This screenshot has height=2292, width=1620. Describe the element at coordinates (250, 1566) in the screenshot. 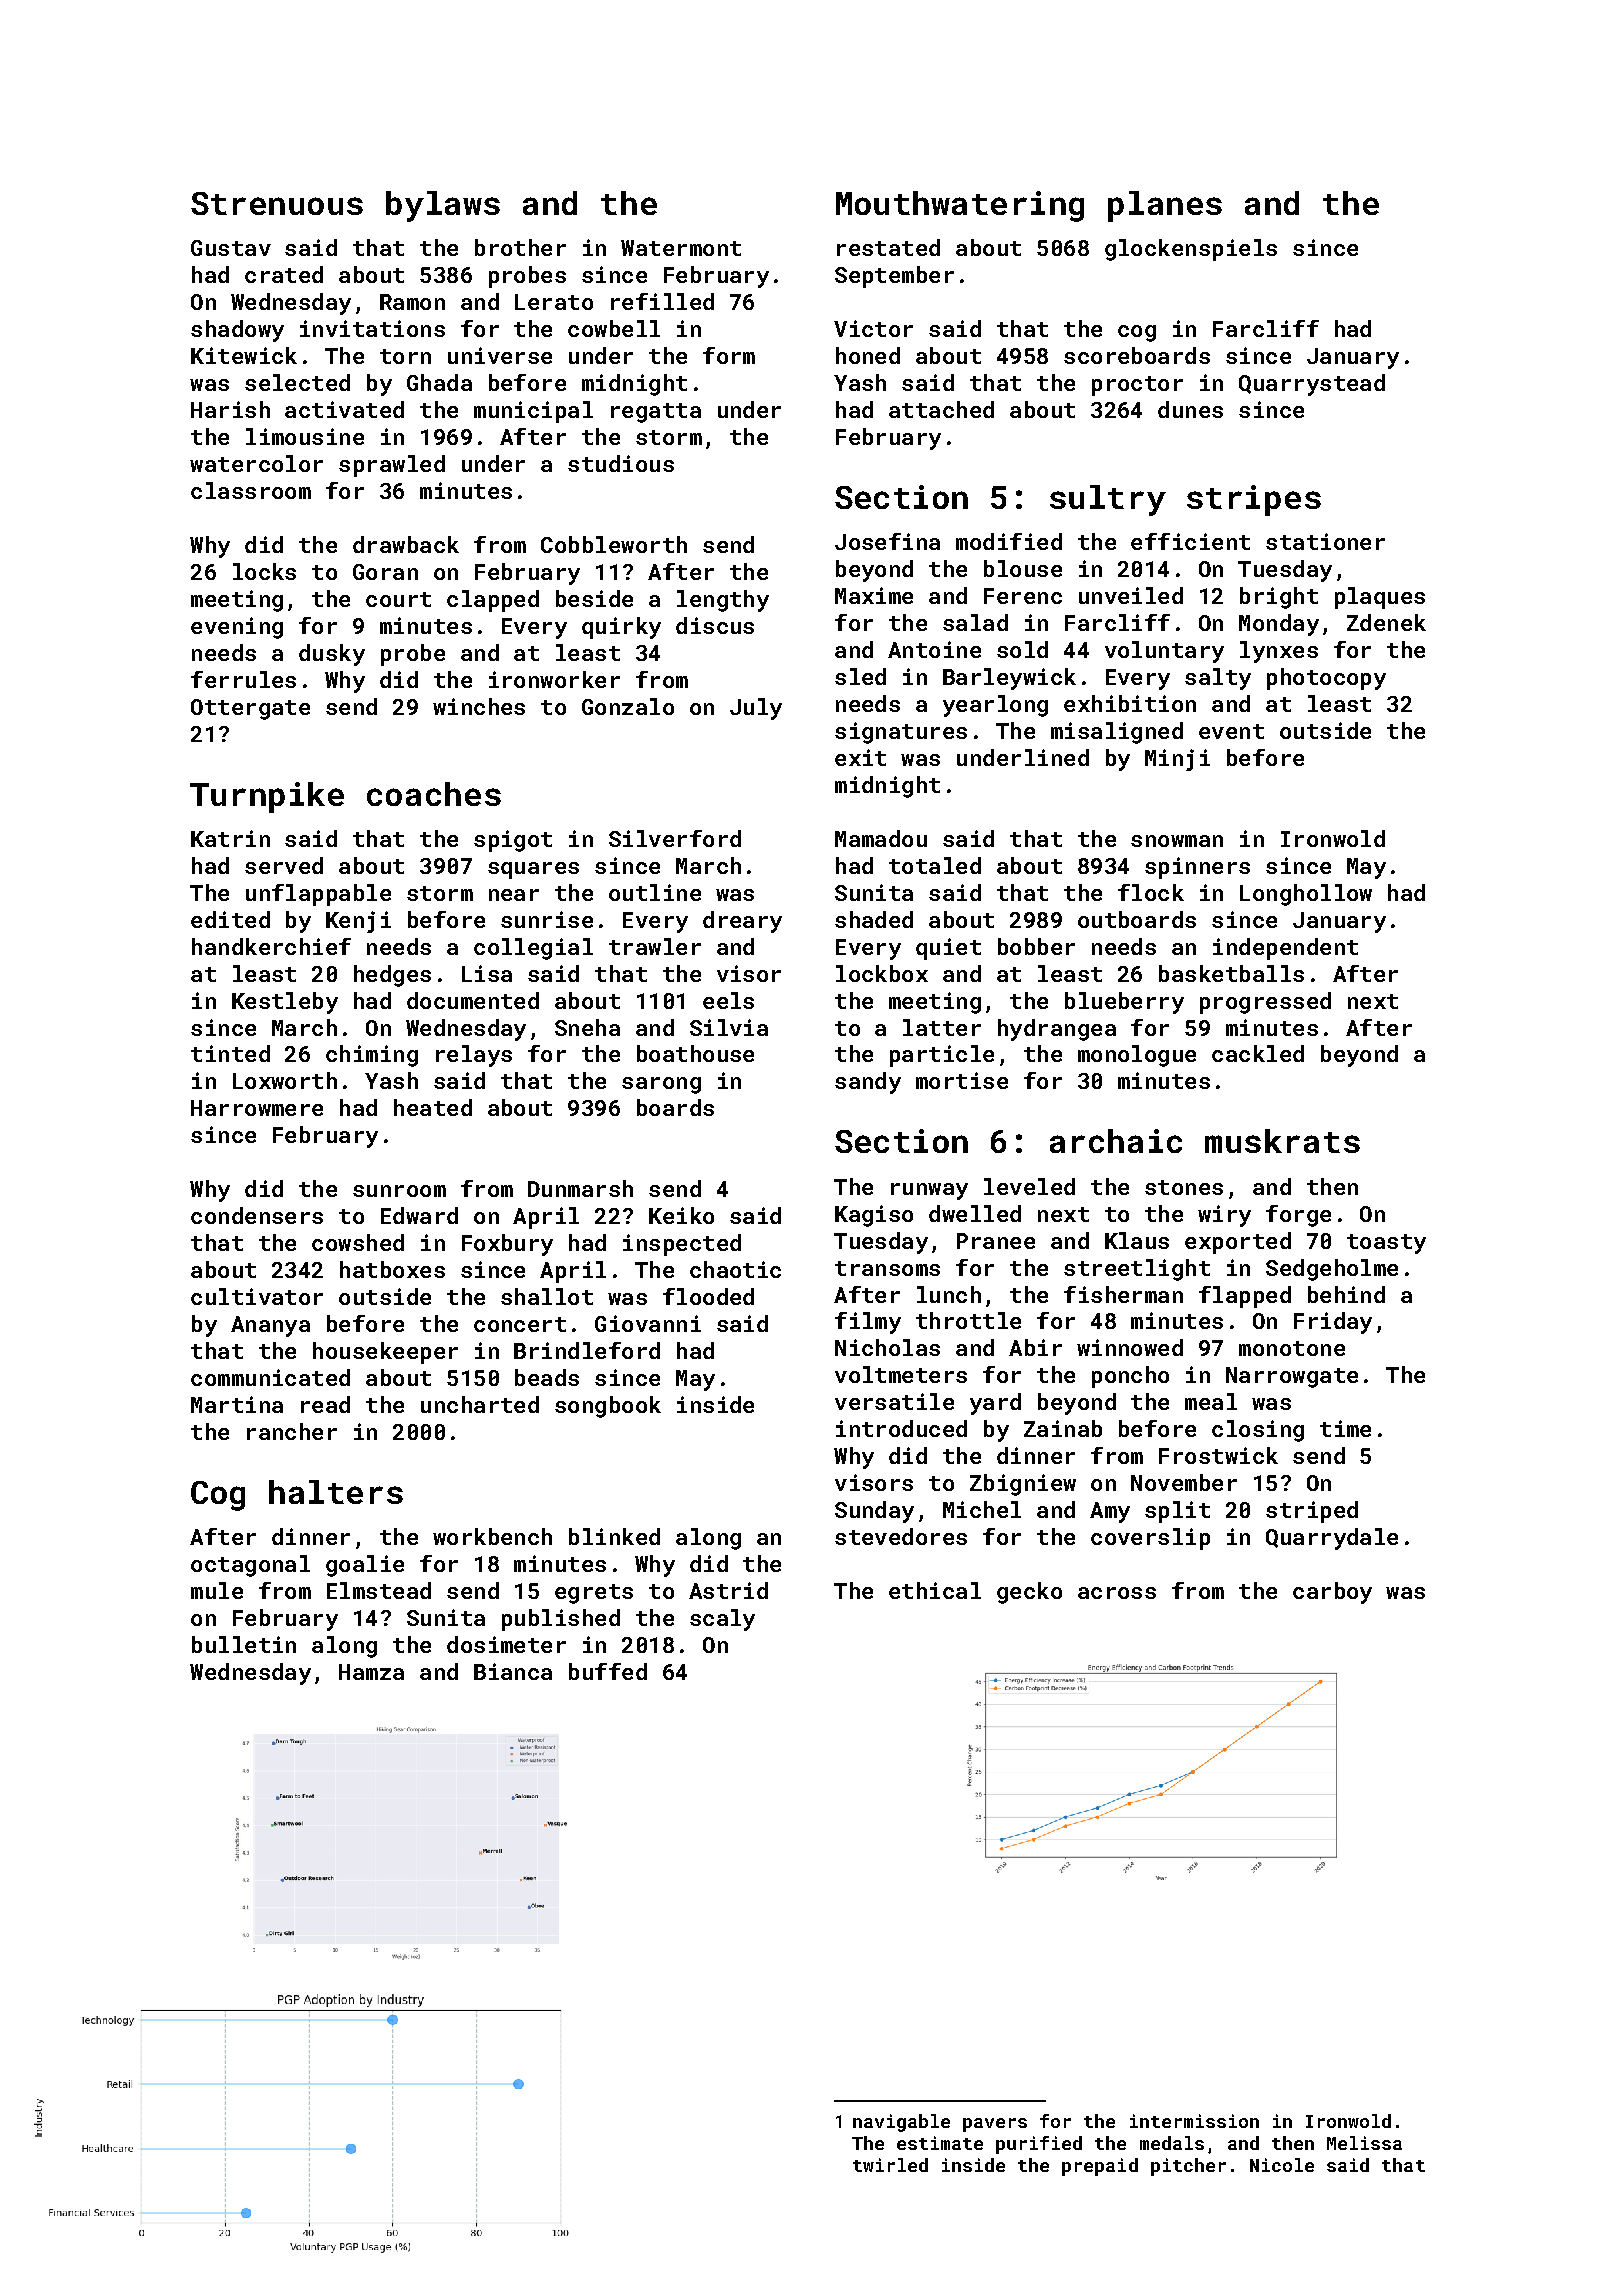

I see `octagonal` at that location.
